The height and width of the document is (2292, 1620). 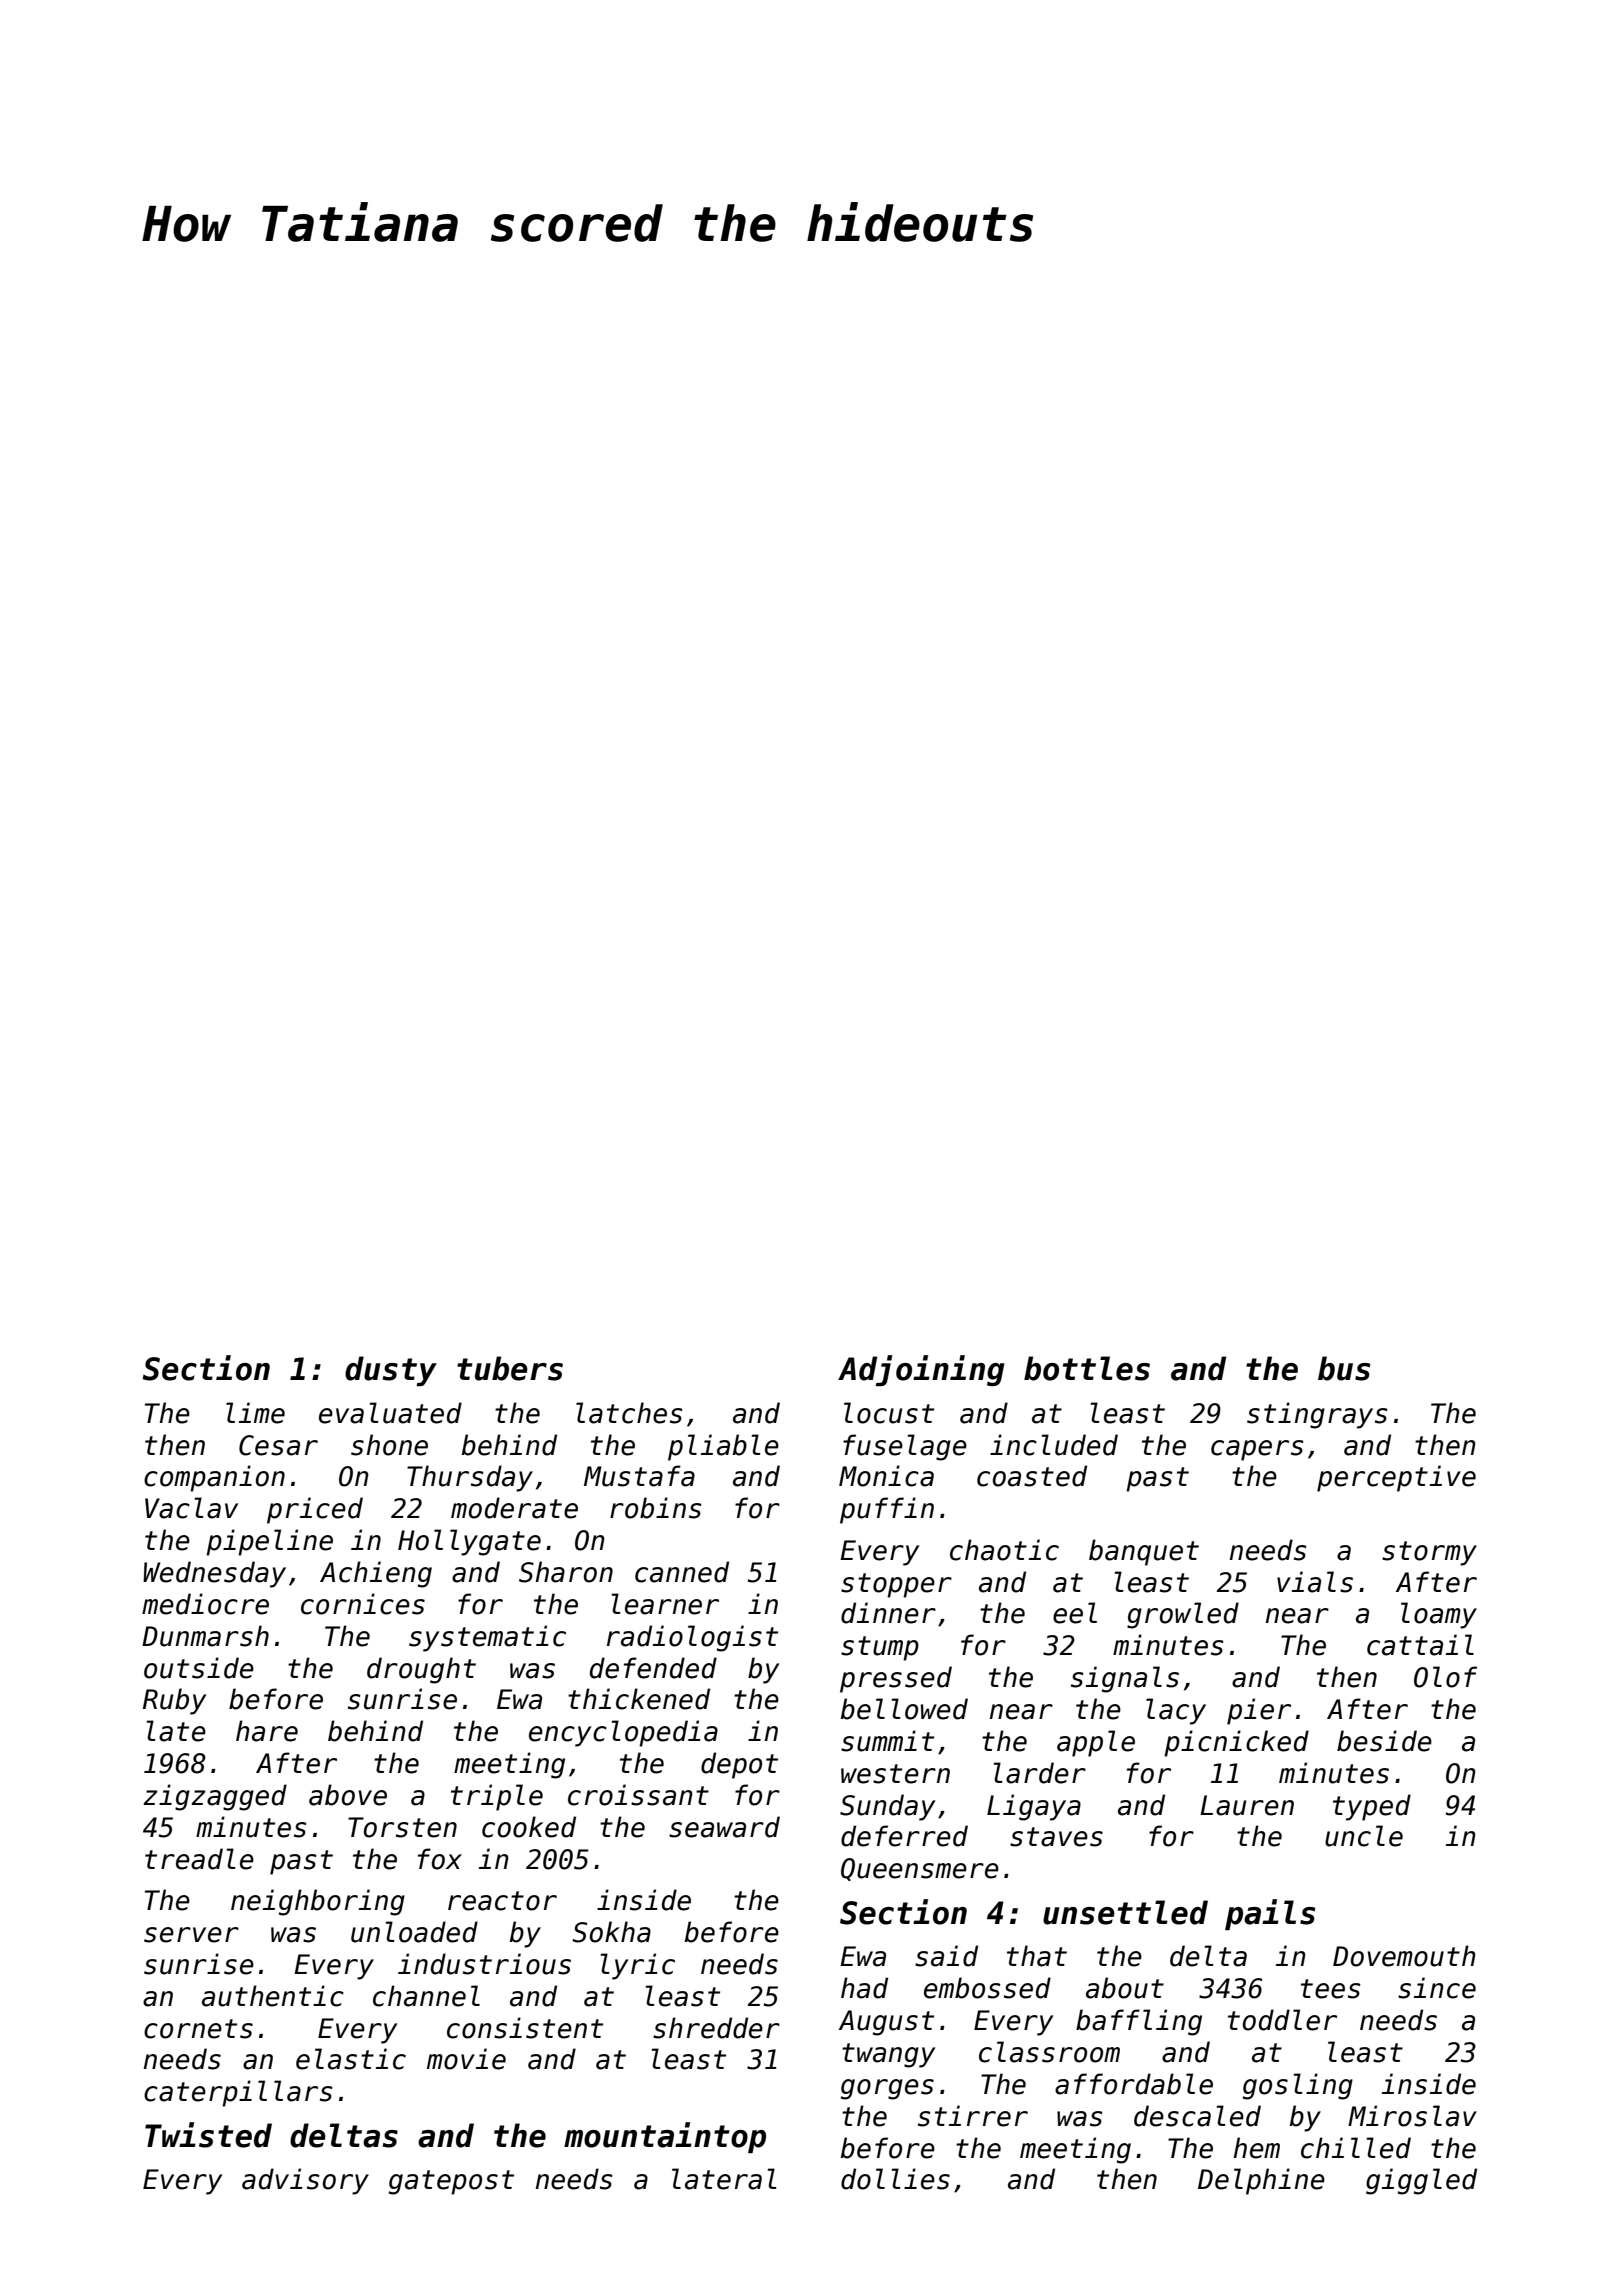 I want to click on unsettled, so click(x=1125, y=1912).
